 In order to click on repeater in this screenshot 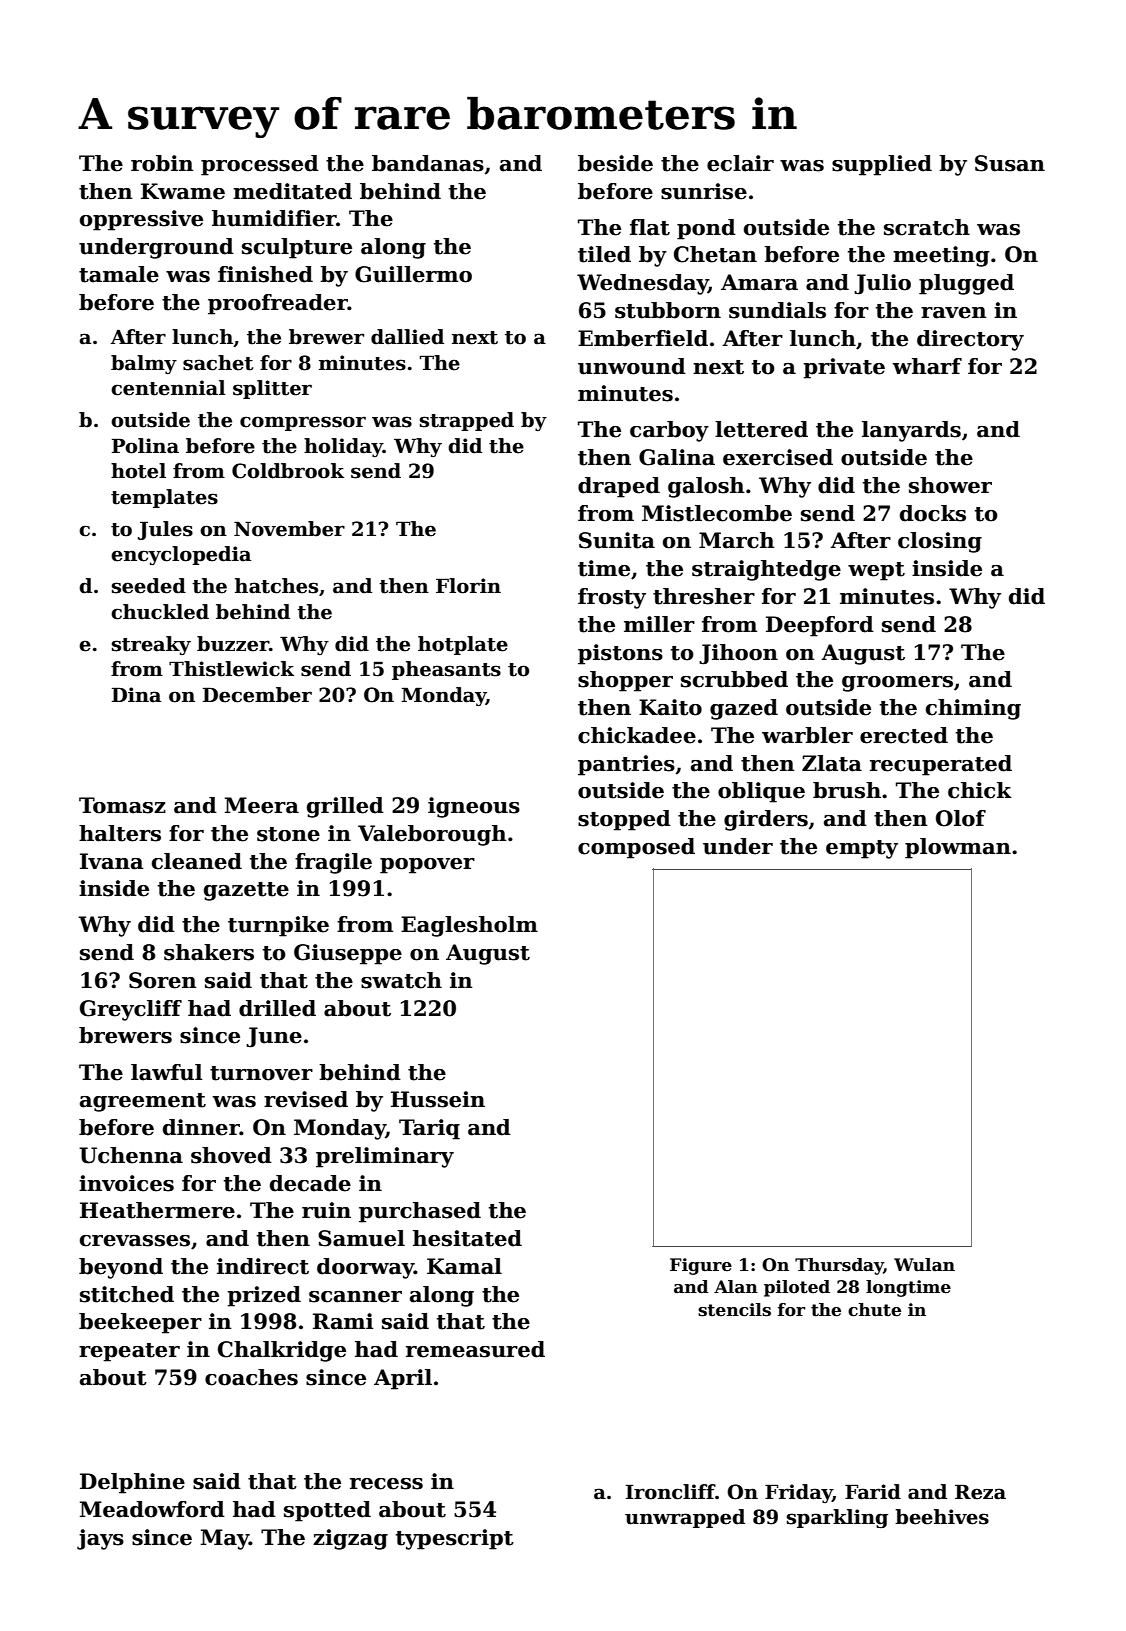, I will do `click(129, 1352)`.
